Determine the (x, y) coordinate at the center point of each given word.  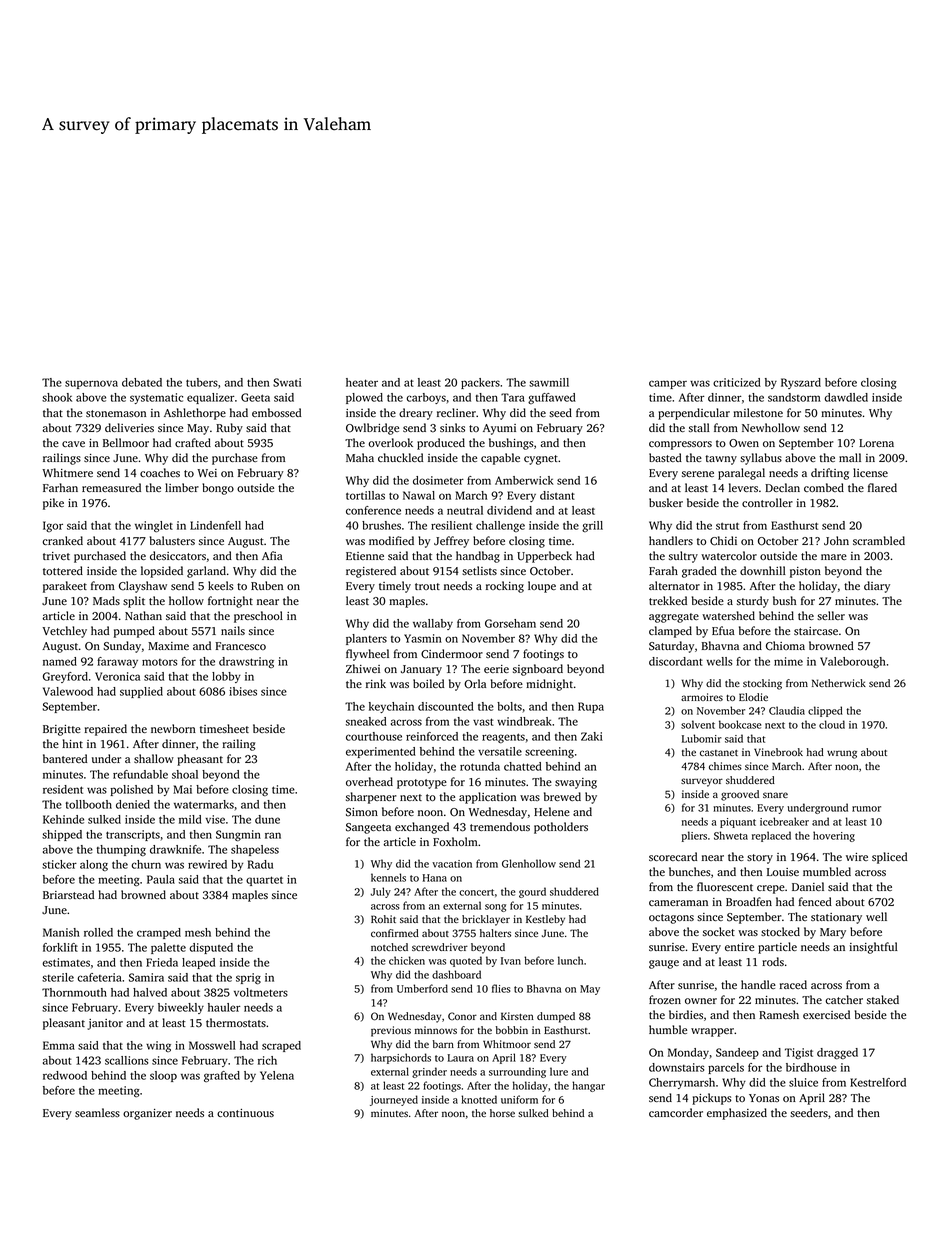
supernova (91, 384)
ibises (243, 691)
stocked (780, 931)
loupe (542, 587)
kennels (388, 877)
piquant (738, 823)
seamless (97, 1112)
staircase (816, 631)
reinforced (432, 736)
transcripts (133, 835)
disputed (211, 948)
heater (362, 382)
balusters (172, 540)
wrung (842, 754)
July (381, 892)
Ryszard (801, 383)
